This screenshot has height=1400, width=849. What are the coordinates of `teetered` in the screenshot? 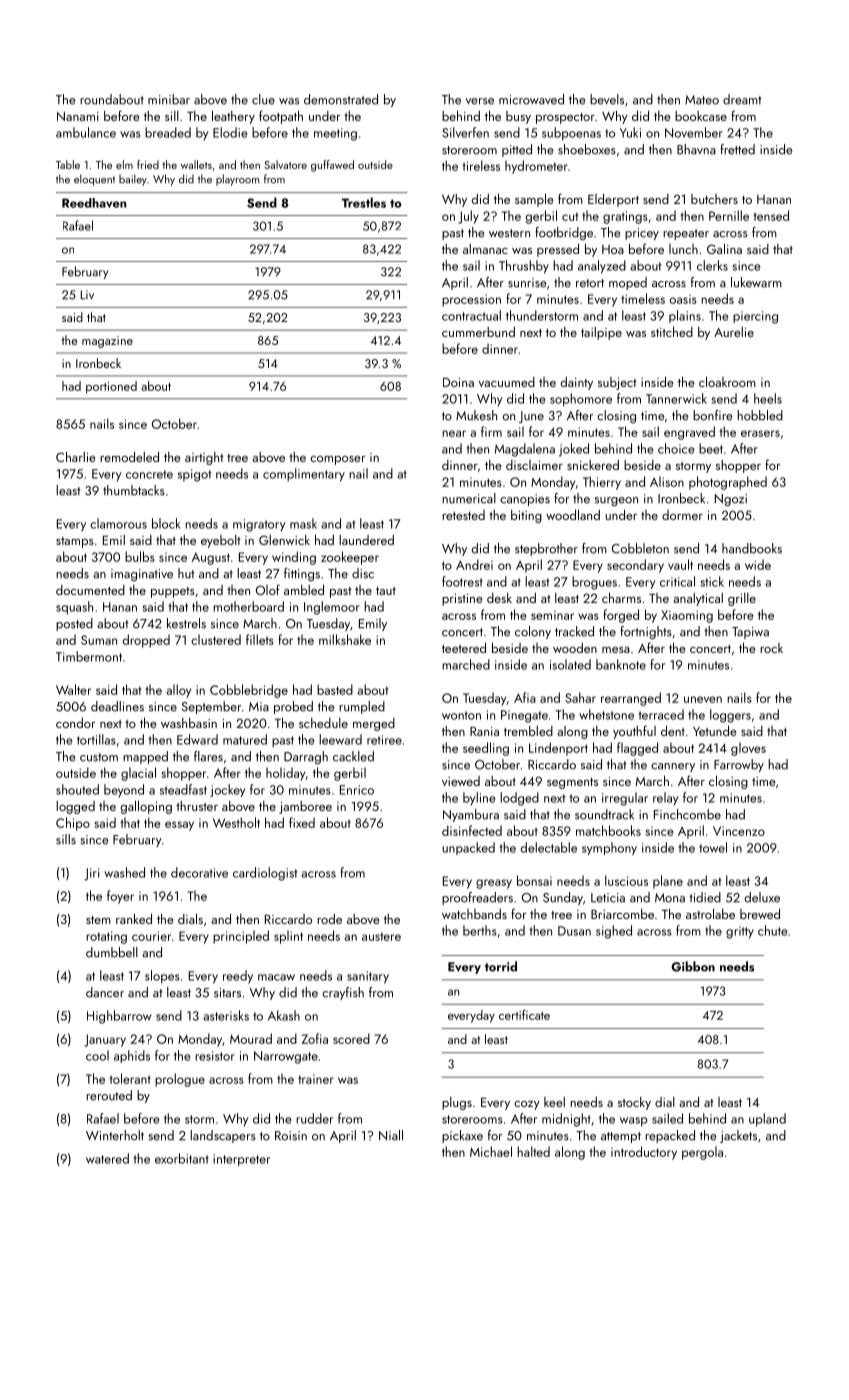 It's located at (464, 647).
